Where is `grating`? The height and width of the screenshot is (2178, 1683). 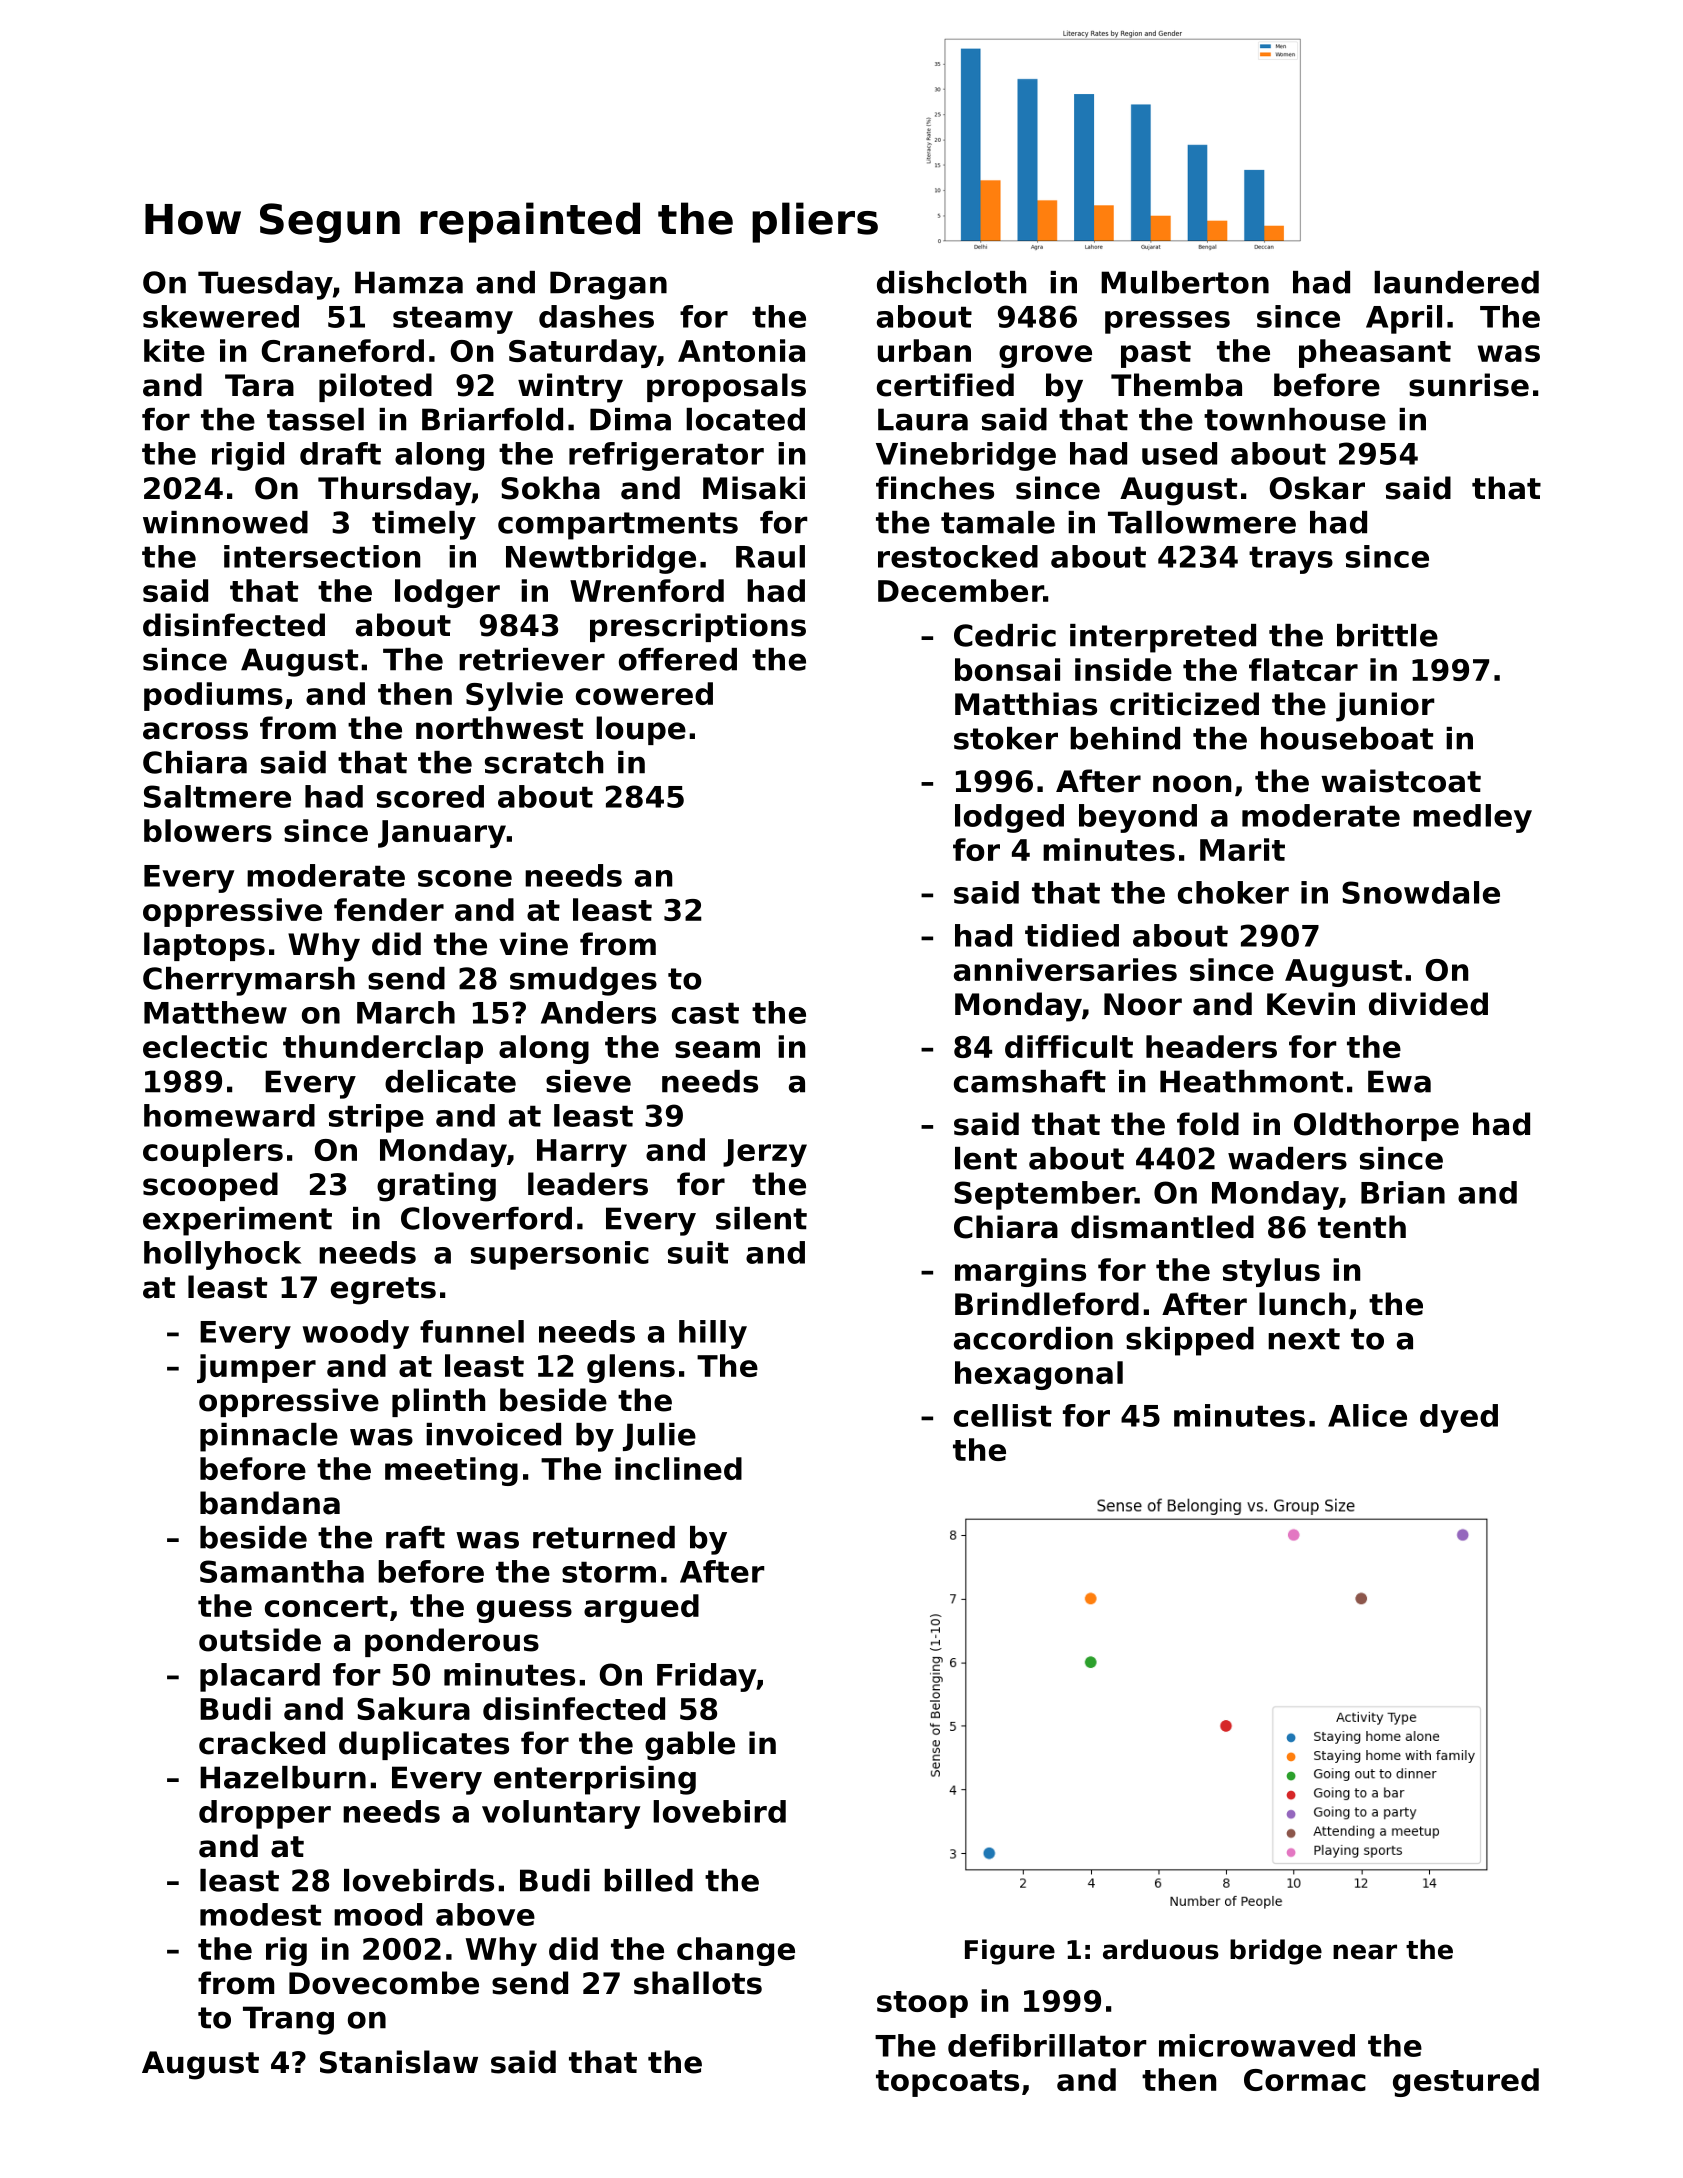 grating is located at coordinates (436, 1187).
